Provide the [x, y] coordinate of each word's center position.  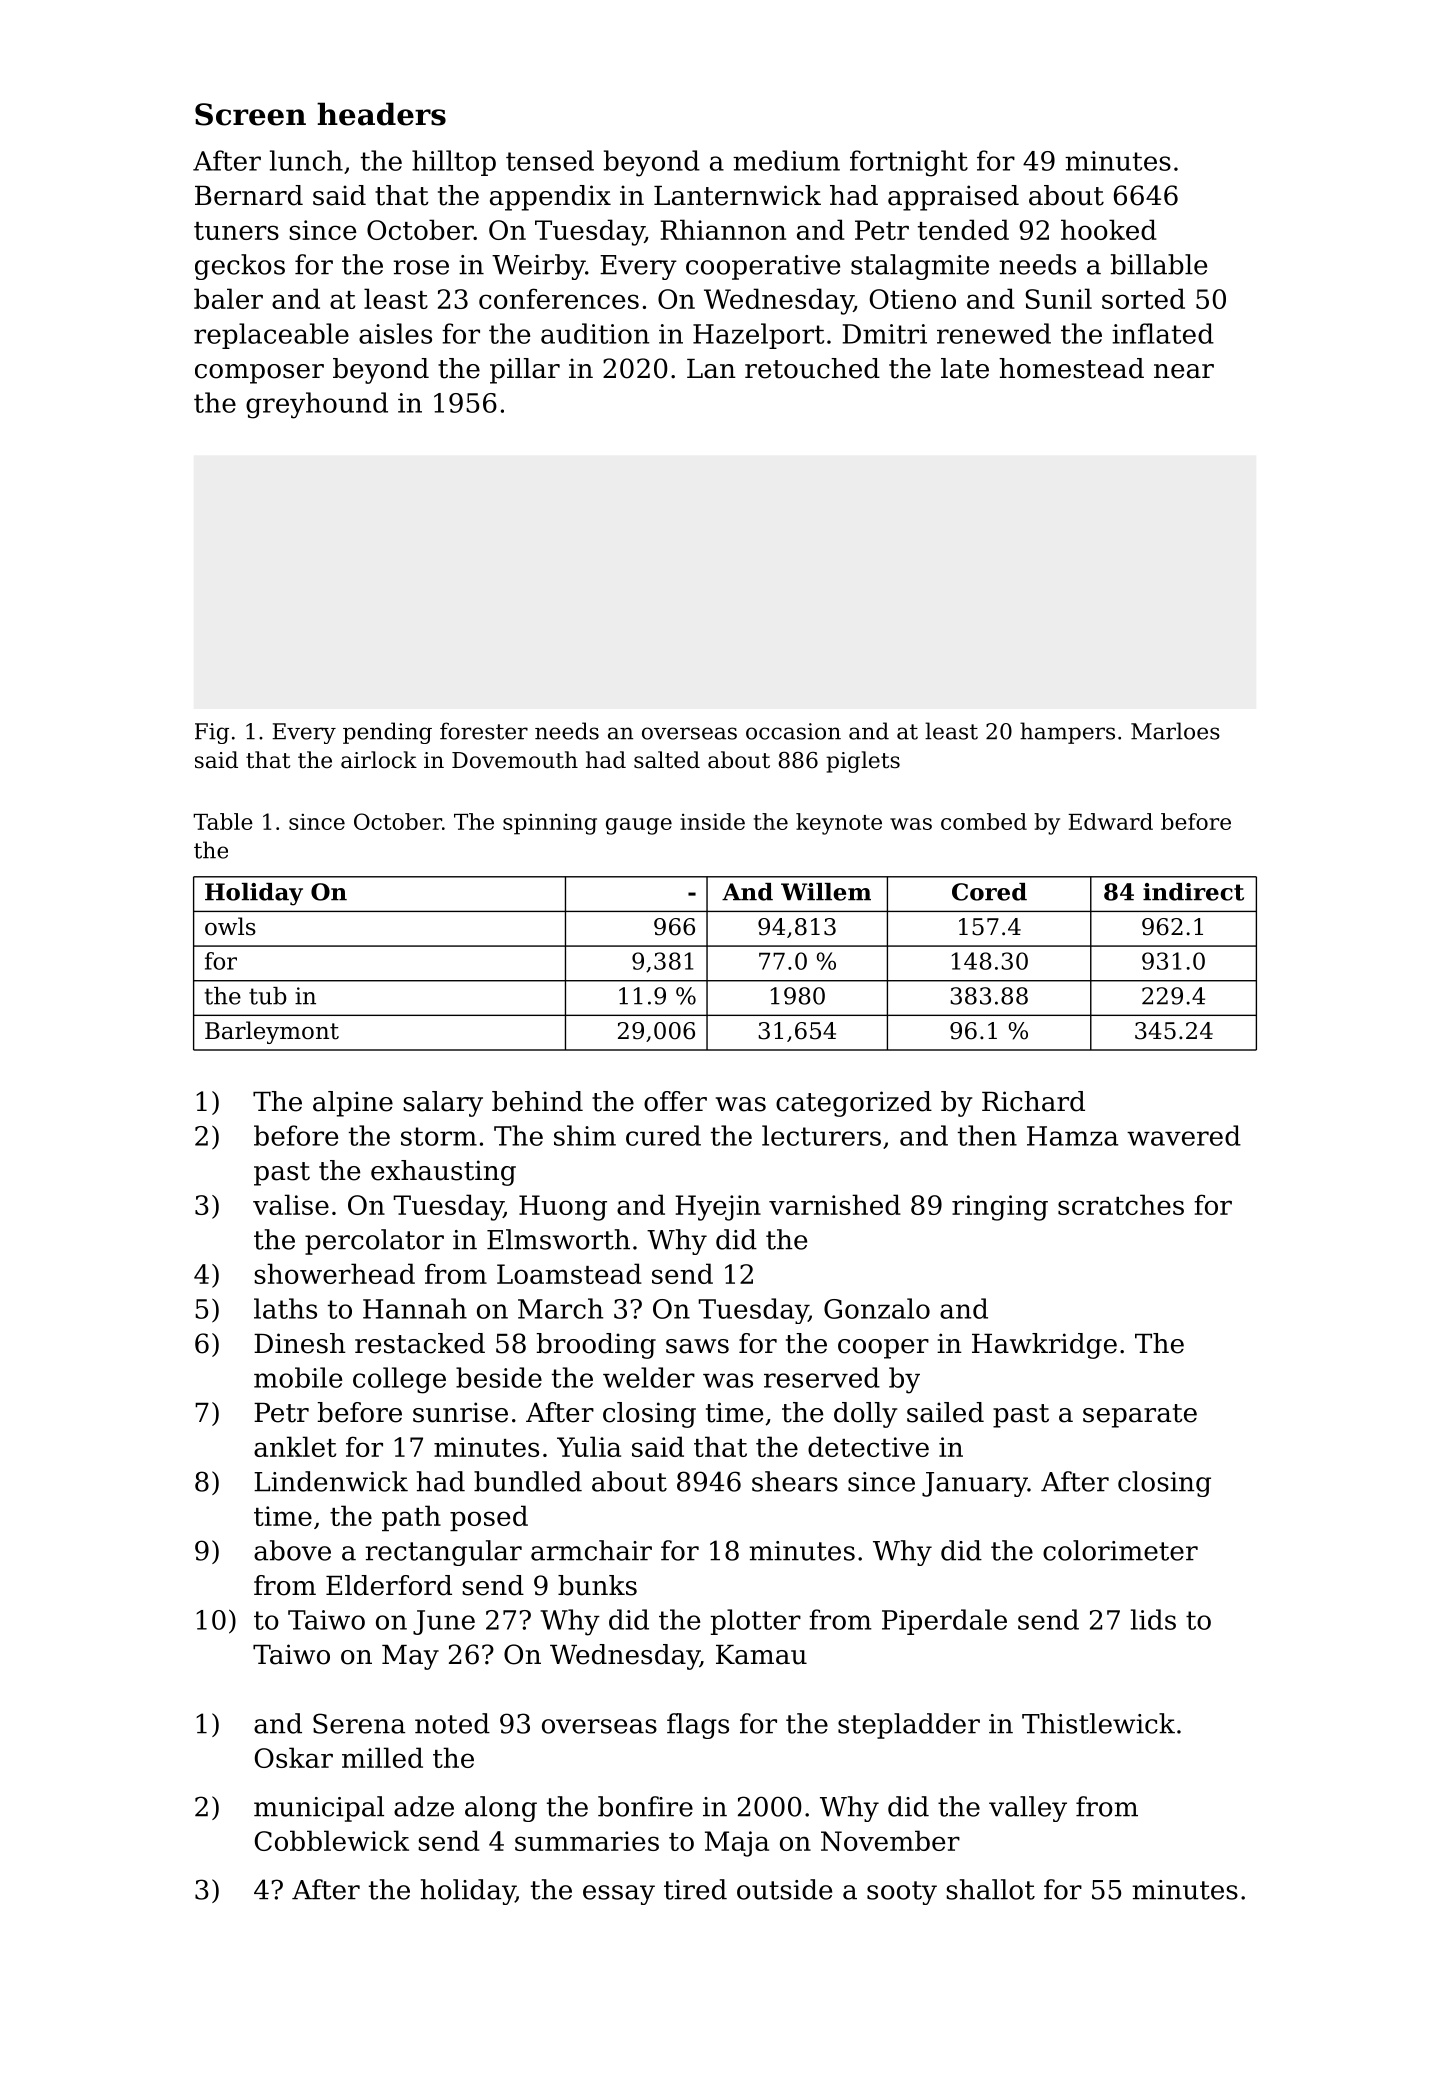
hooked [1109, 229]
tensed [550, 160]
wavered [1184, 1135]
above [292, 1550]
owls [230, 926]
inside [712, 821]
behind [537, 1101]
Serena [359, 1723]
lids [1153, 1619]
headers [381, 114]
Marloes [1175, 731]
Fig [212, 733]
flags [698, 1726]
